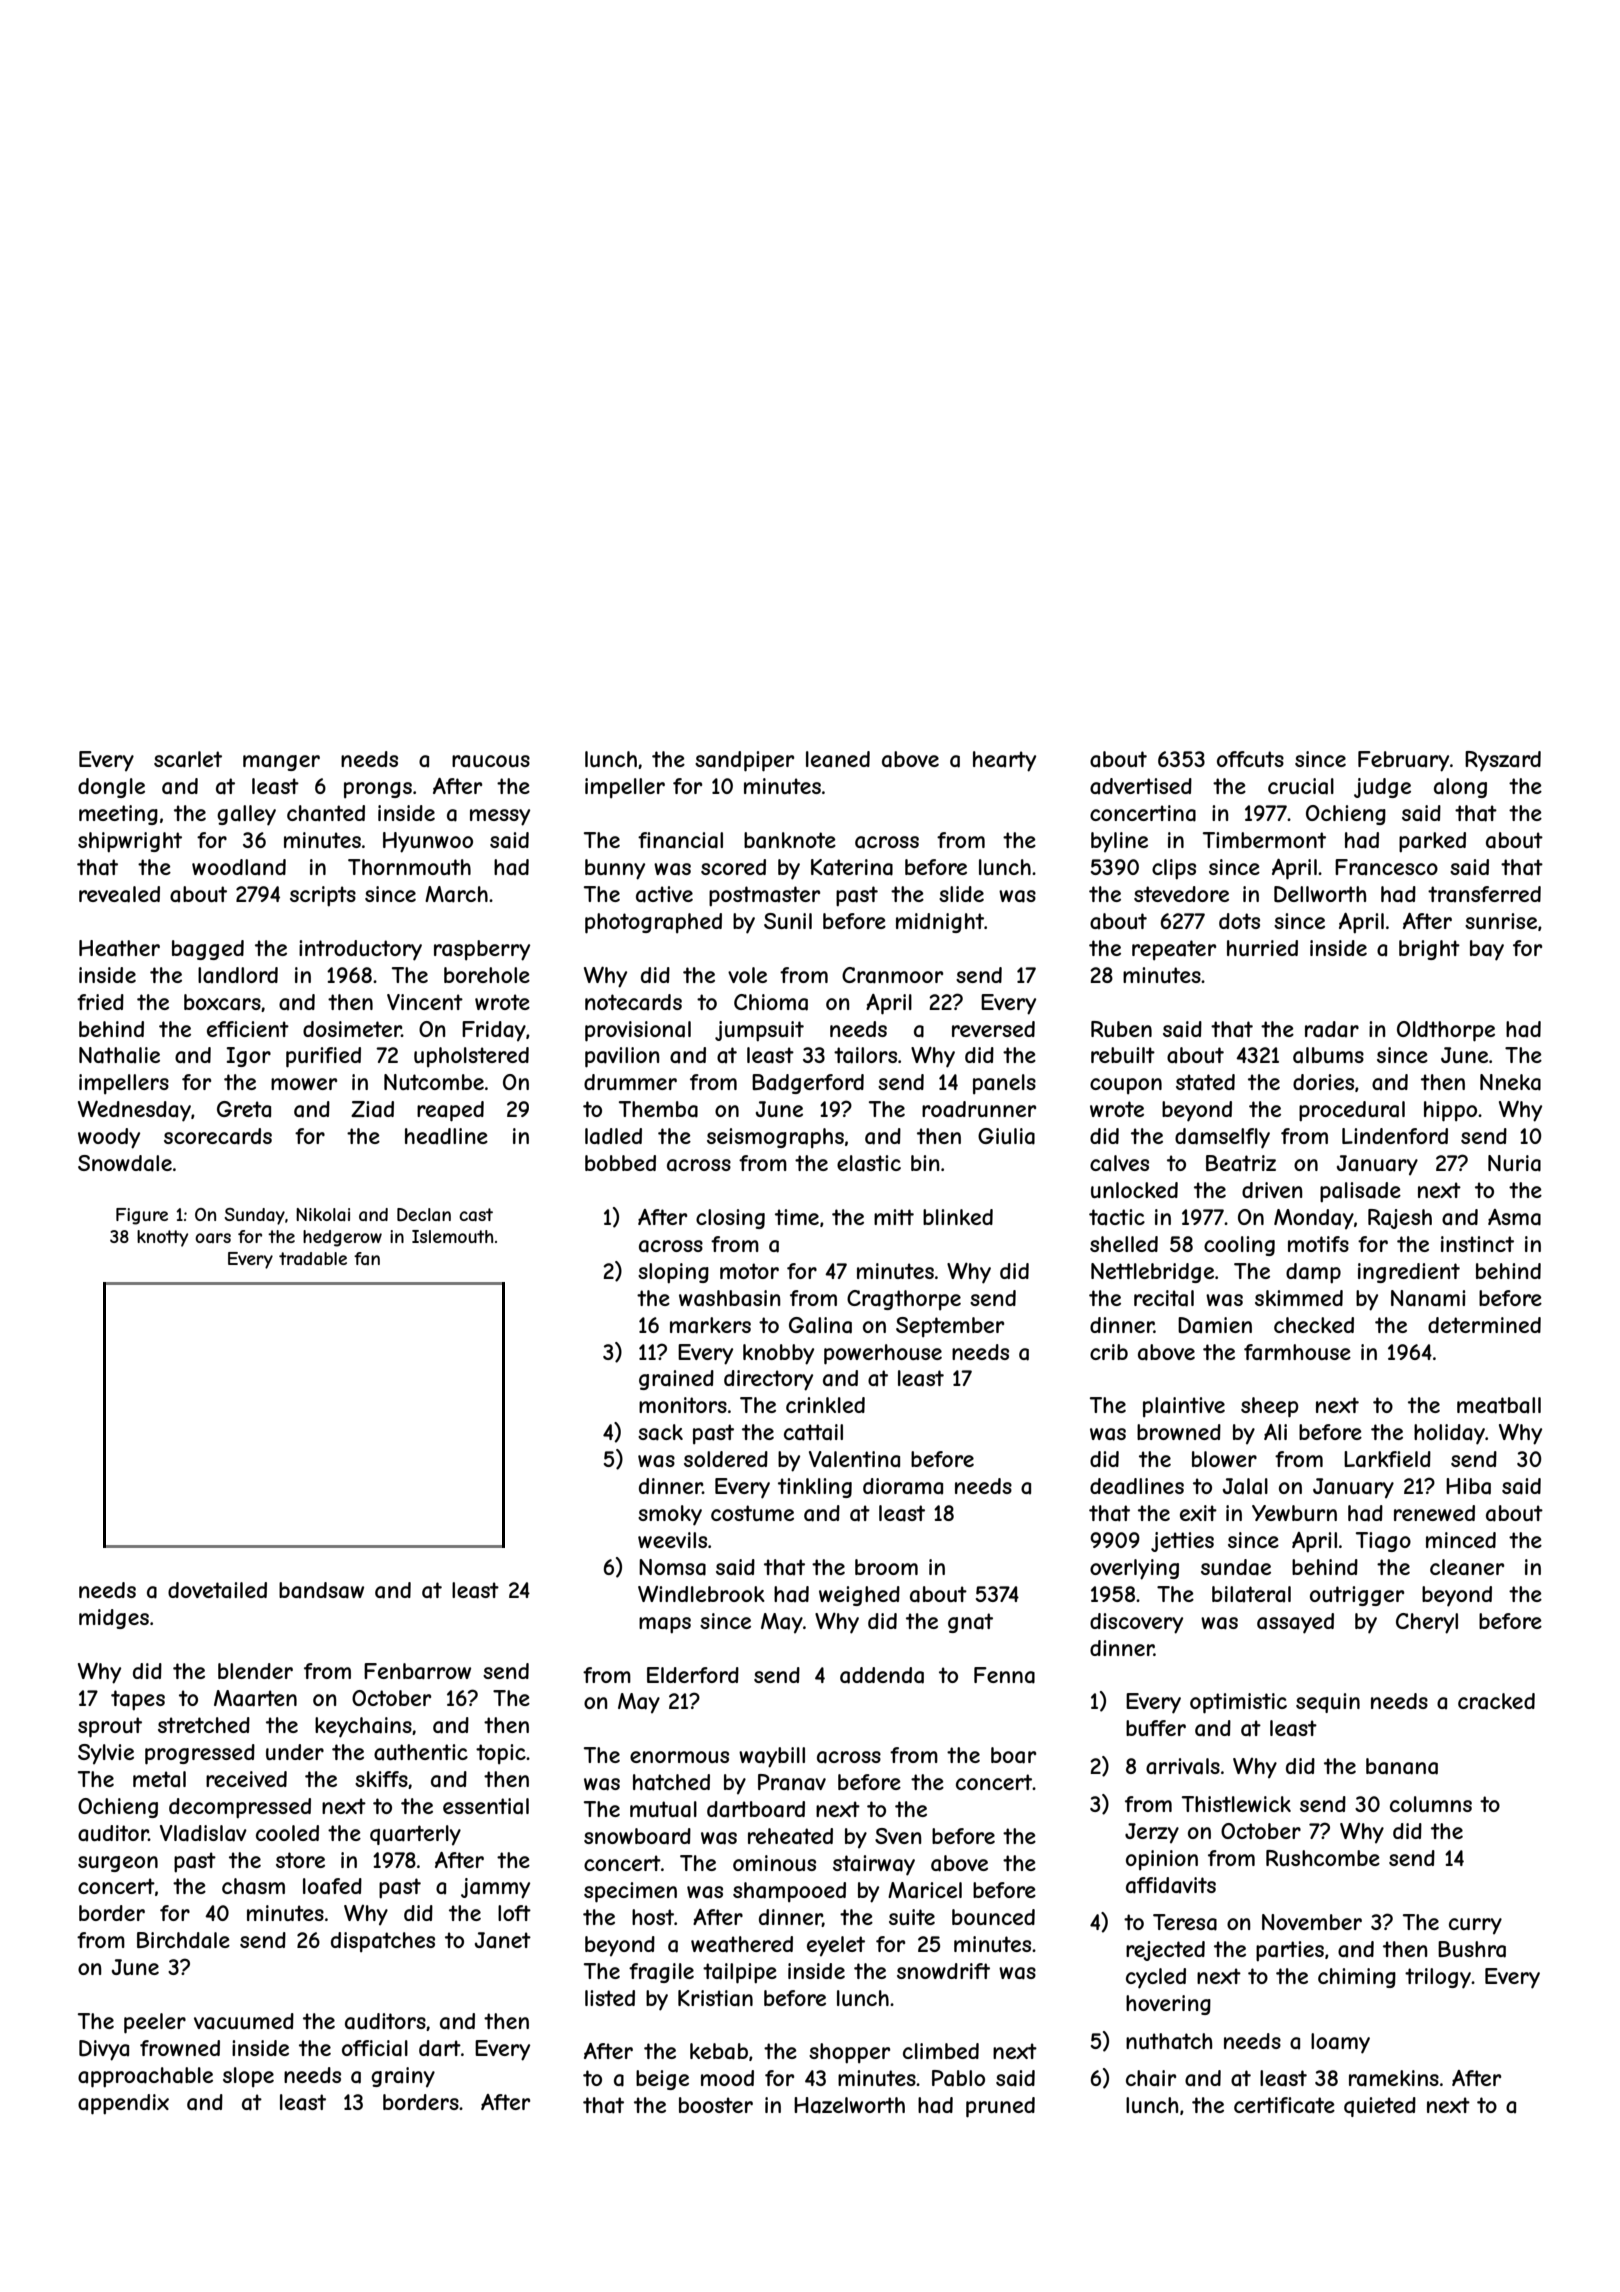  I want to click on jetties, so click(1182, 1542).
